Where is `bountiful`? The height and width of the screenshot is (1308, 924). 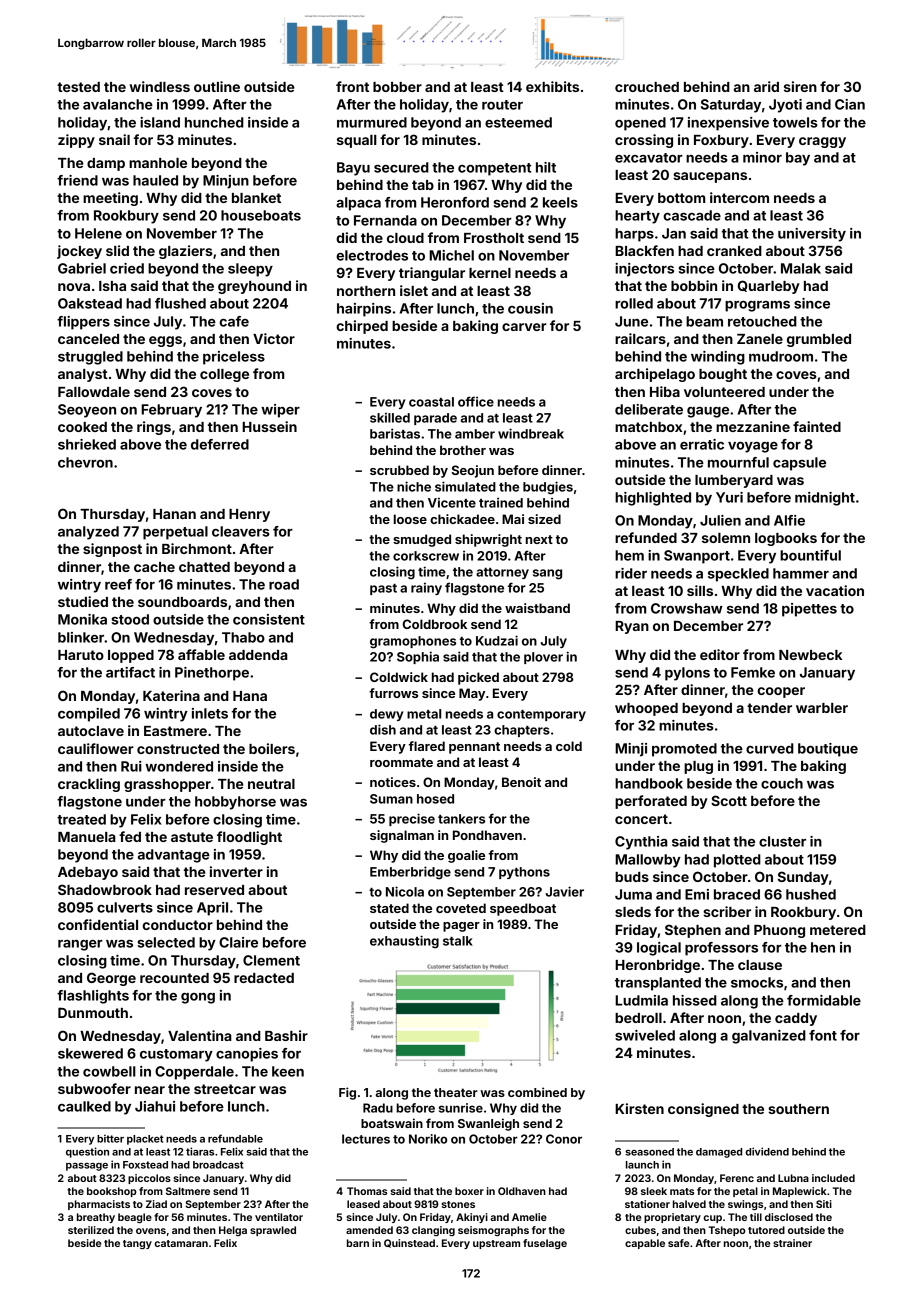 bountiful is located at coordinates (810, 555).
